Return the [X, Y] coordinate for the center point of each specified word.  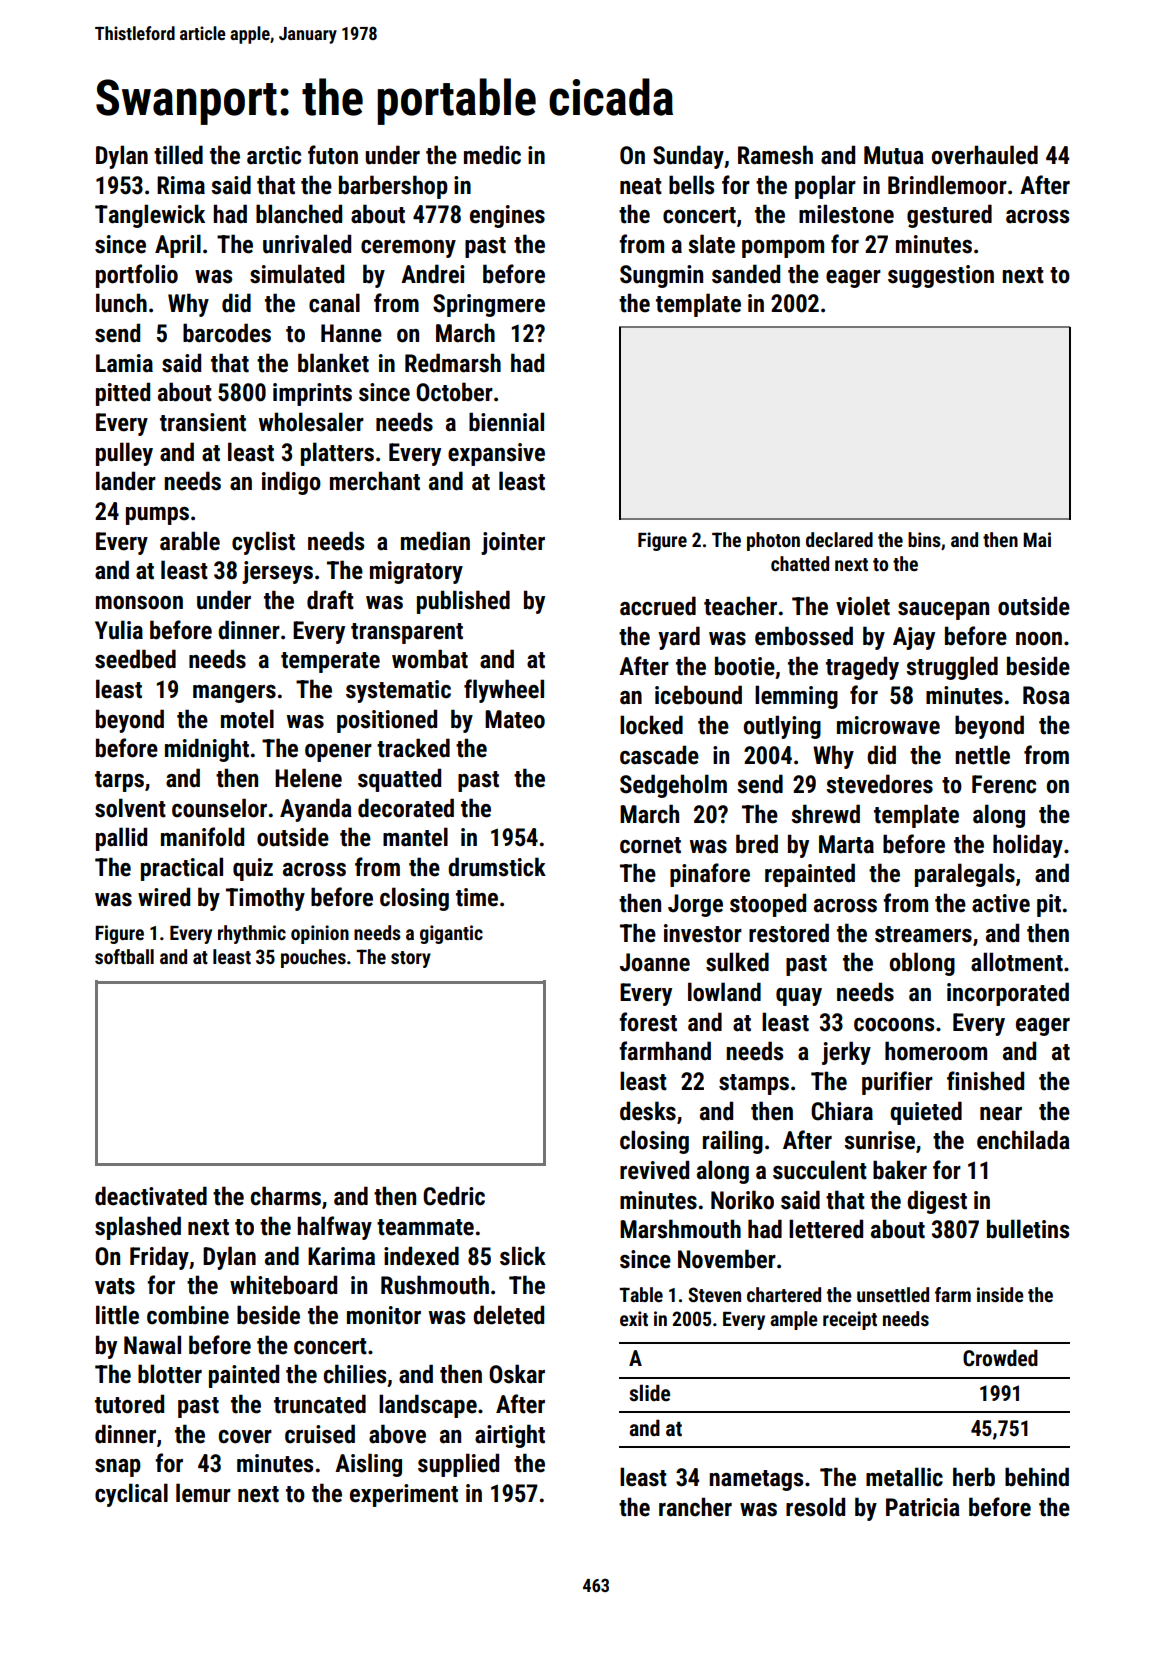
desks [648, 1111]
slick [523, 1256]
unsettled [893, 1294]
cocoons [894, 1025]
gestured [949, 216]
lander [126, 481]
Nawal [152, 1345]
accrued [658, 606]
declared [839, 539]
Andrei [432, 274]
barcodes [227, 333]
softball [124, 956]
